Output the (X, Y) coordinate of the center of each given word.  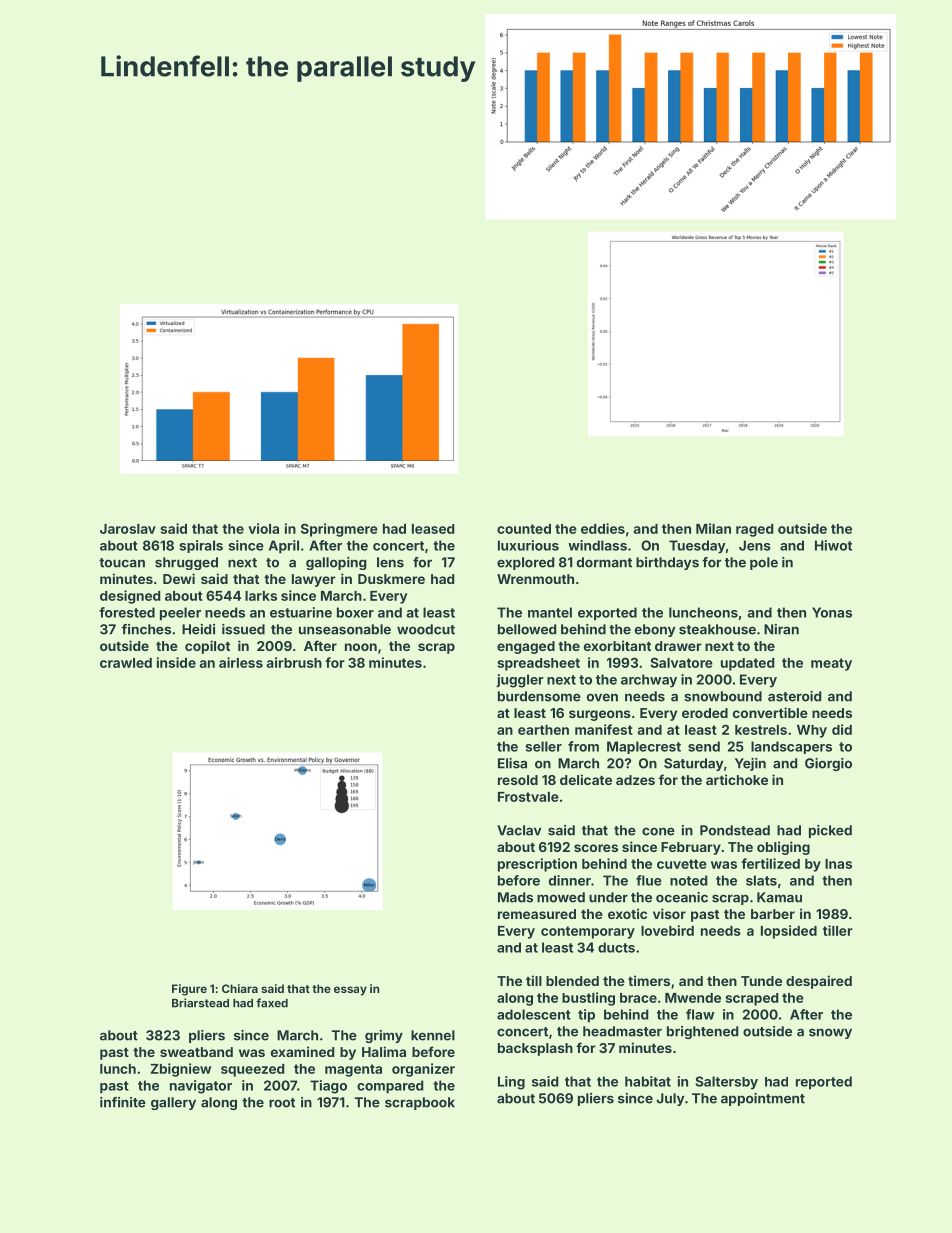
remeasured (537, 914)
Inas (838, 864)
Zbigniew (180, 1070)
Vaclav (519, 830)
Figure (189, 990)
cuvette (682, 864)
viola (263, 528)
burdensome (539, 696)
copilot (207, 647)
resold (518, 780)
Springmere (339, 530)
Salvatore (681, 662)
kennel (433, 1035)
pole (764, 563)
